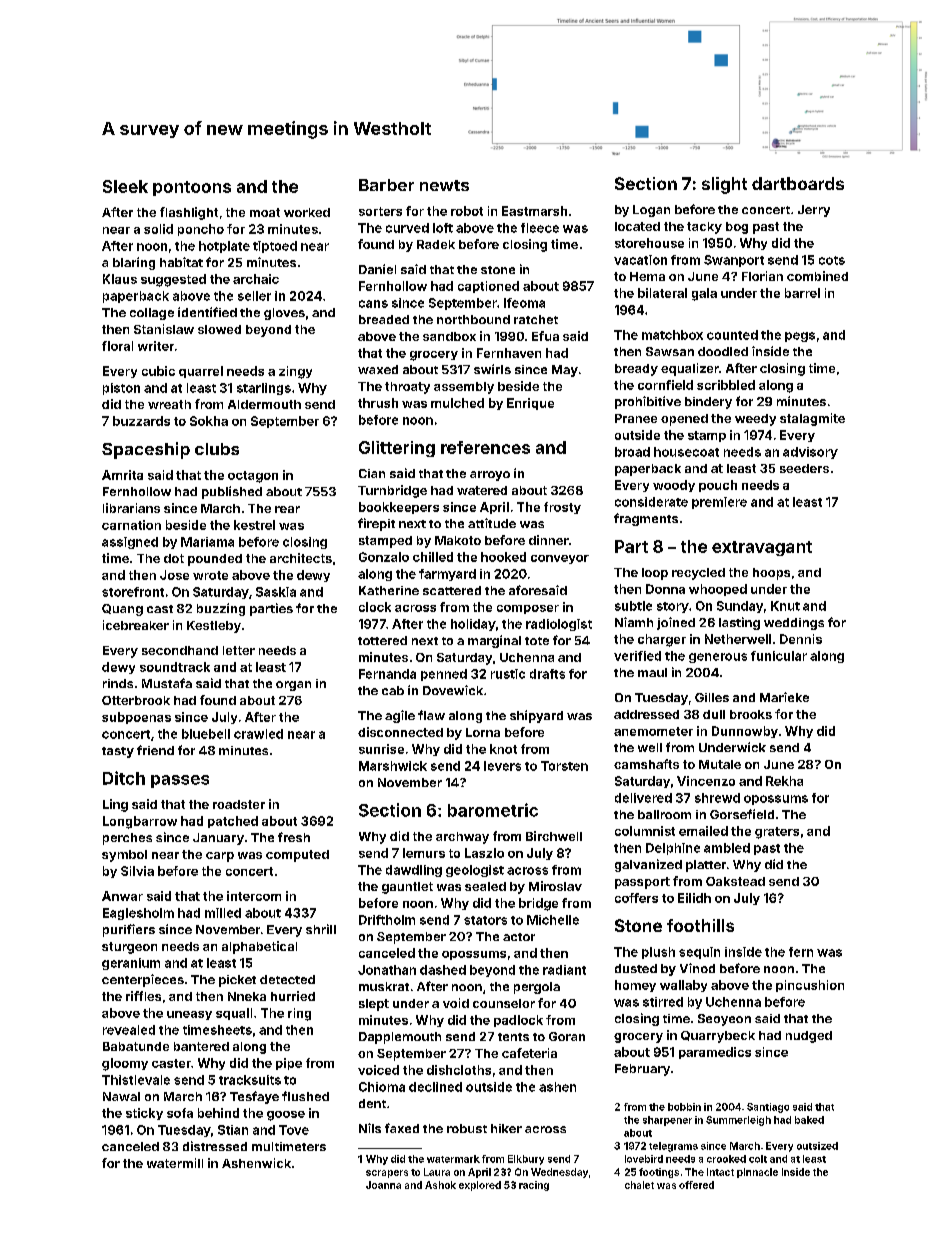  What do you see at coordinates (724, 185) in the screenshot?
I see `slight` at bounding box center [724, 185].
